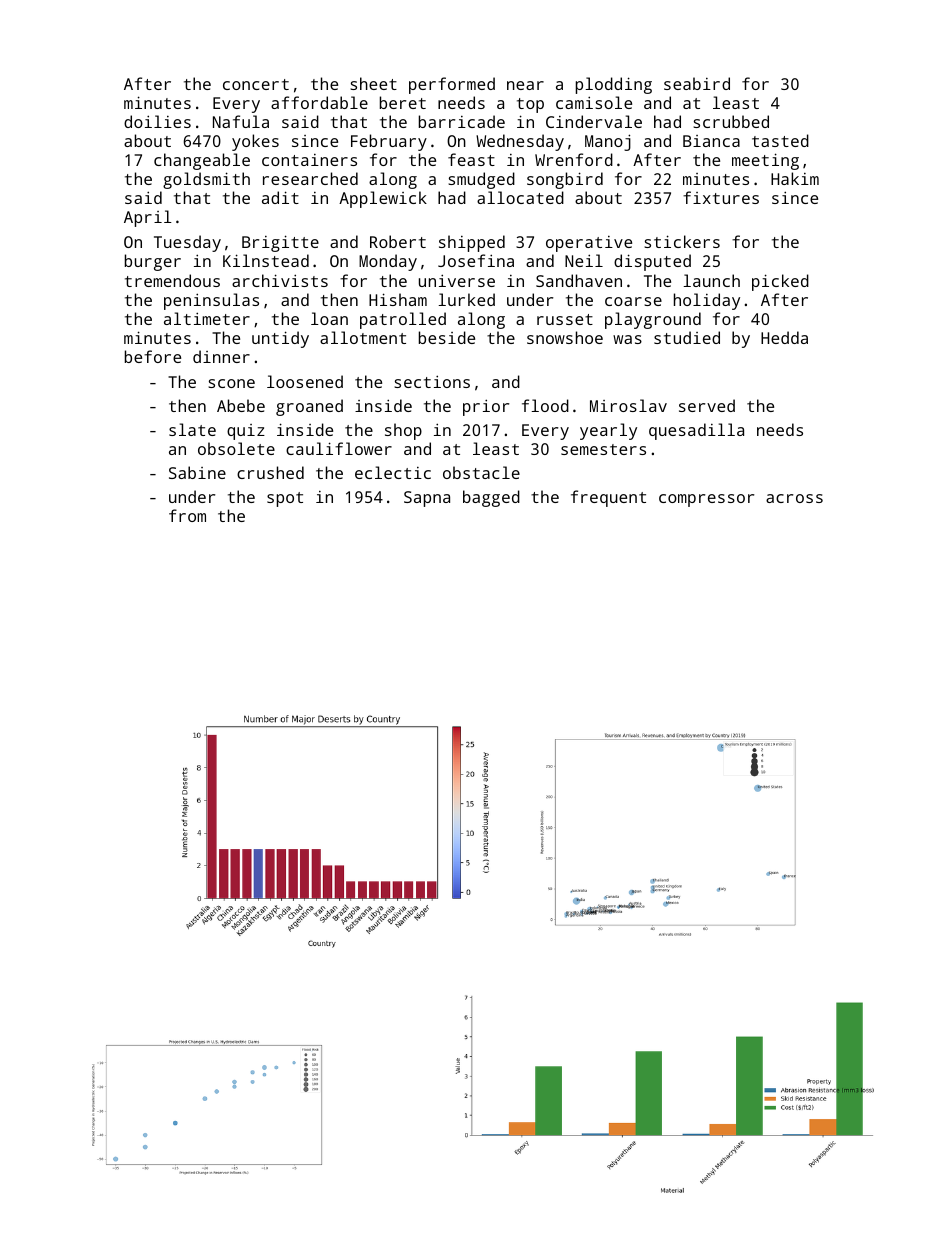 This screenshot has height=1233, width=952. I want to click on sections, so click(432, 381).
